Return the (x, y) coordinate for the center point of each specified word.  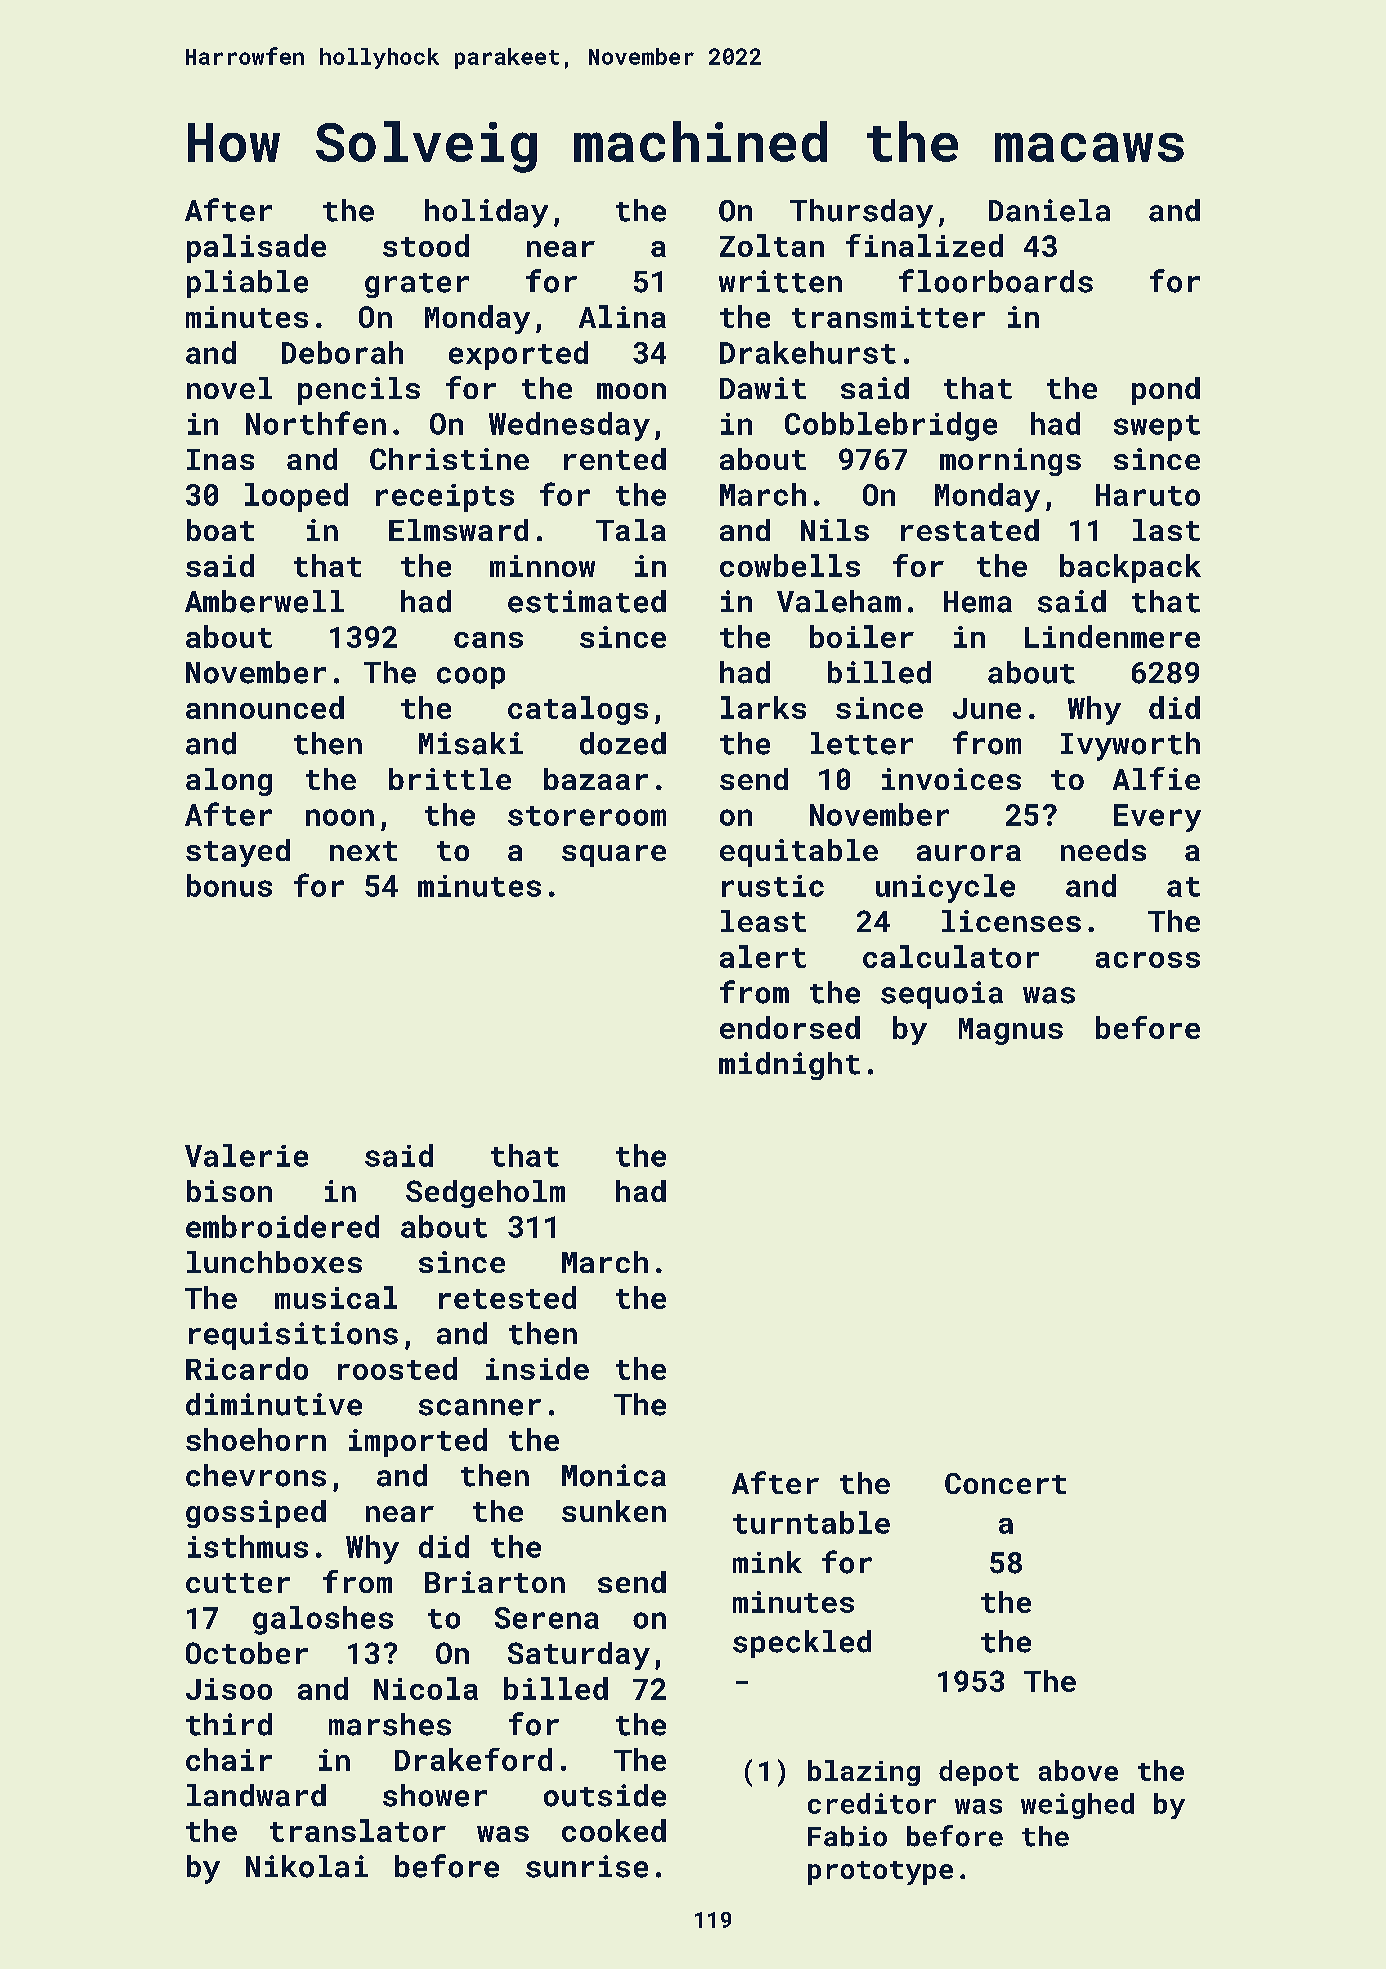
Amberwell (264, 601)
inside (537, 1368)
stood (426, 245)
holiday (486, 213)
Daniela (1049, 210)
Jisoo (229, 1689)
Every (1157, 818)
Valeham (839, 601)
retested (507, 1297)
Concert (1005, 1483)
